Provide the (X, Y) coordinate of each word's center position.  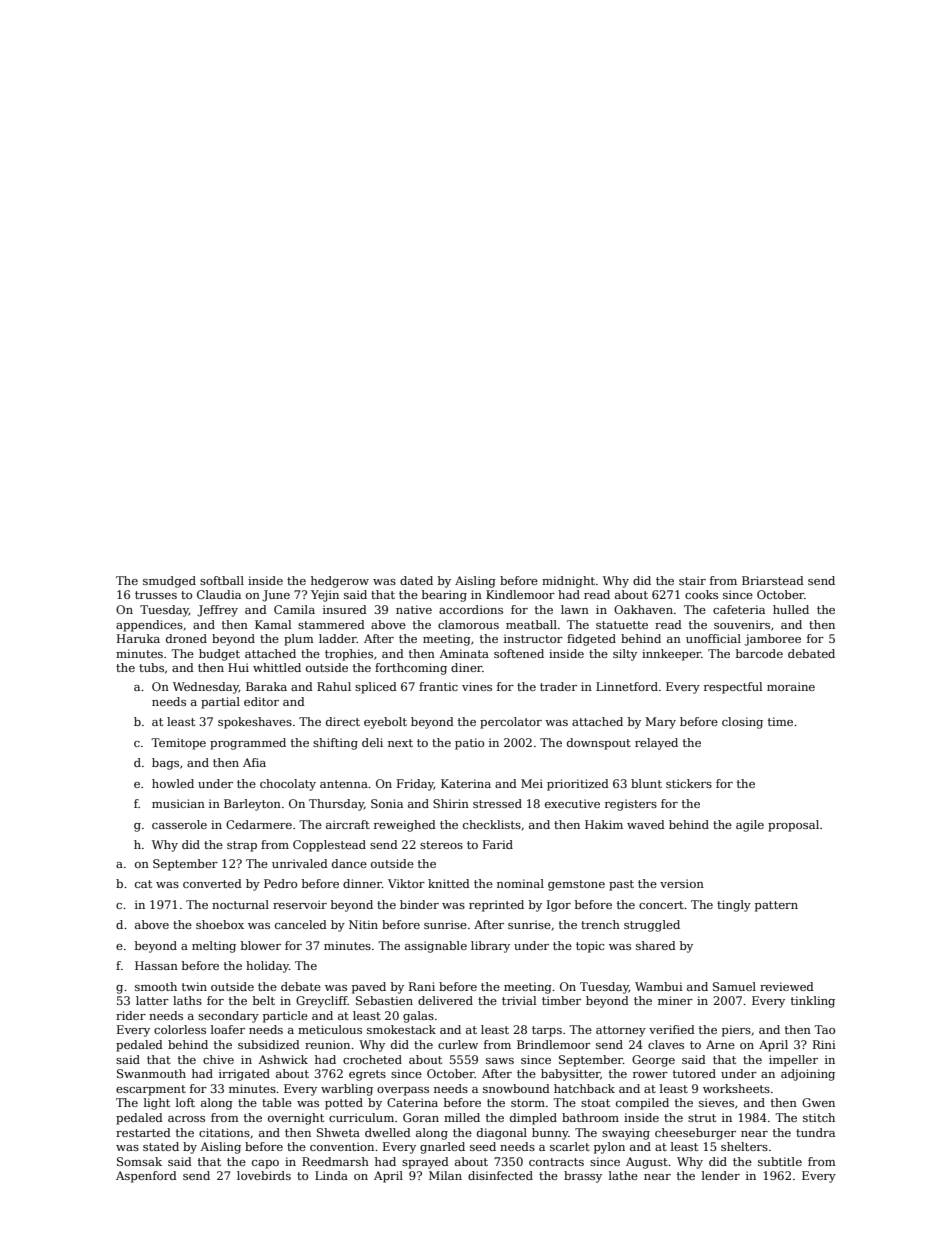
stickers (689, 783)
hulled (791, 609)
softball (222, 580)
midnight (568, 582)
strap (242, 846)
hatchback (584, 1088)
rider (131, 1015)
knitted (449, 883)
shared (656, 945)
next (400, 743)
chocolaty (288, 785)
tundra (815, 1132)
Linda (331, 1175)
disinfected (500, 1175)
